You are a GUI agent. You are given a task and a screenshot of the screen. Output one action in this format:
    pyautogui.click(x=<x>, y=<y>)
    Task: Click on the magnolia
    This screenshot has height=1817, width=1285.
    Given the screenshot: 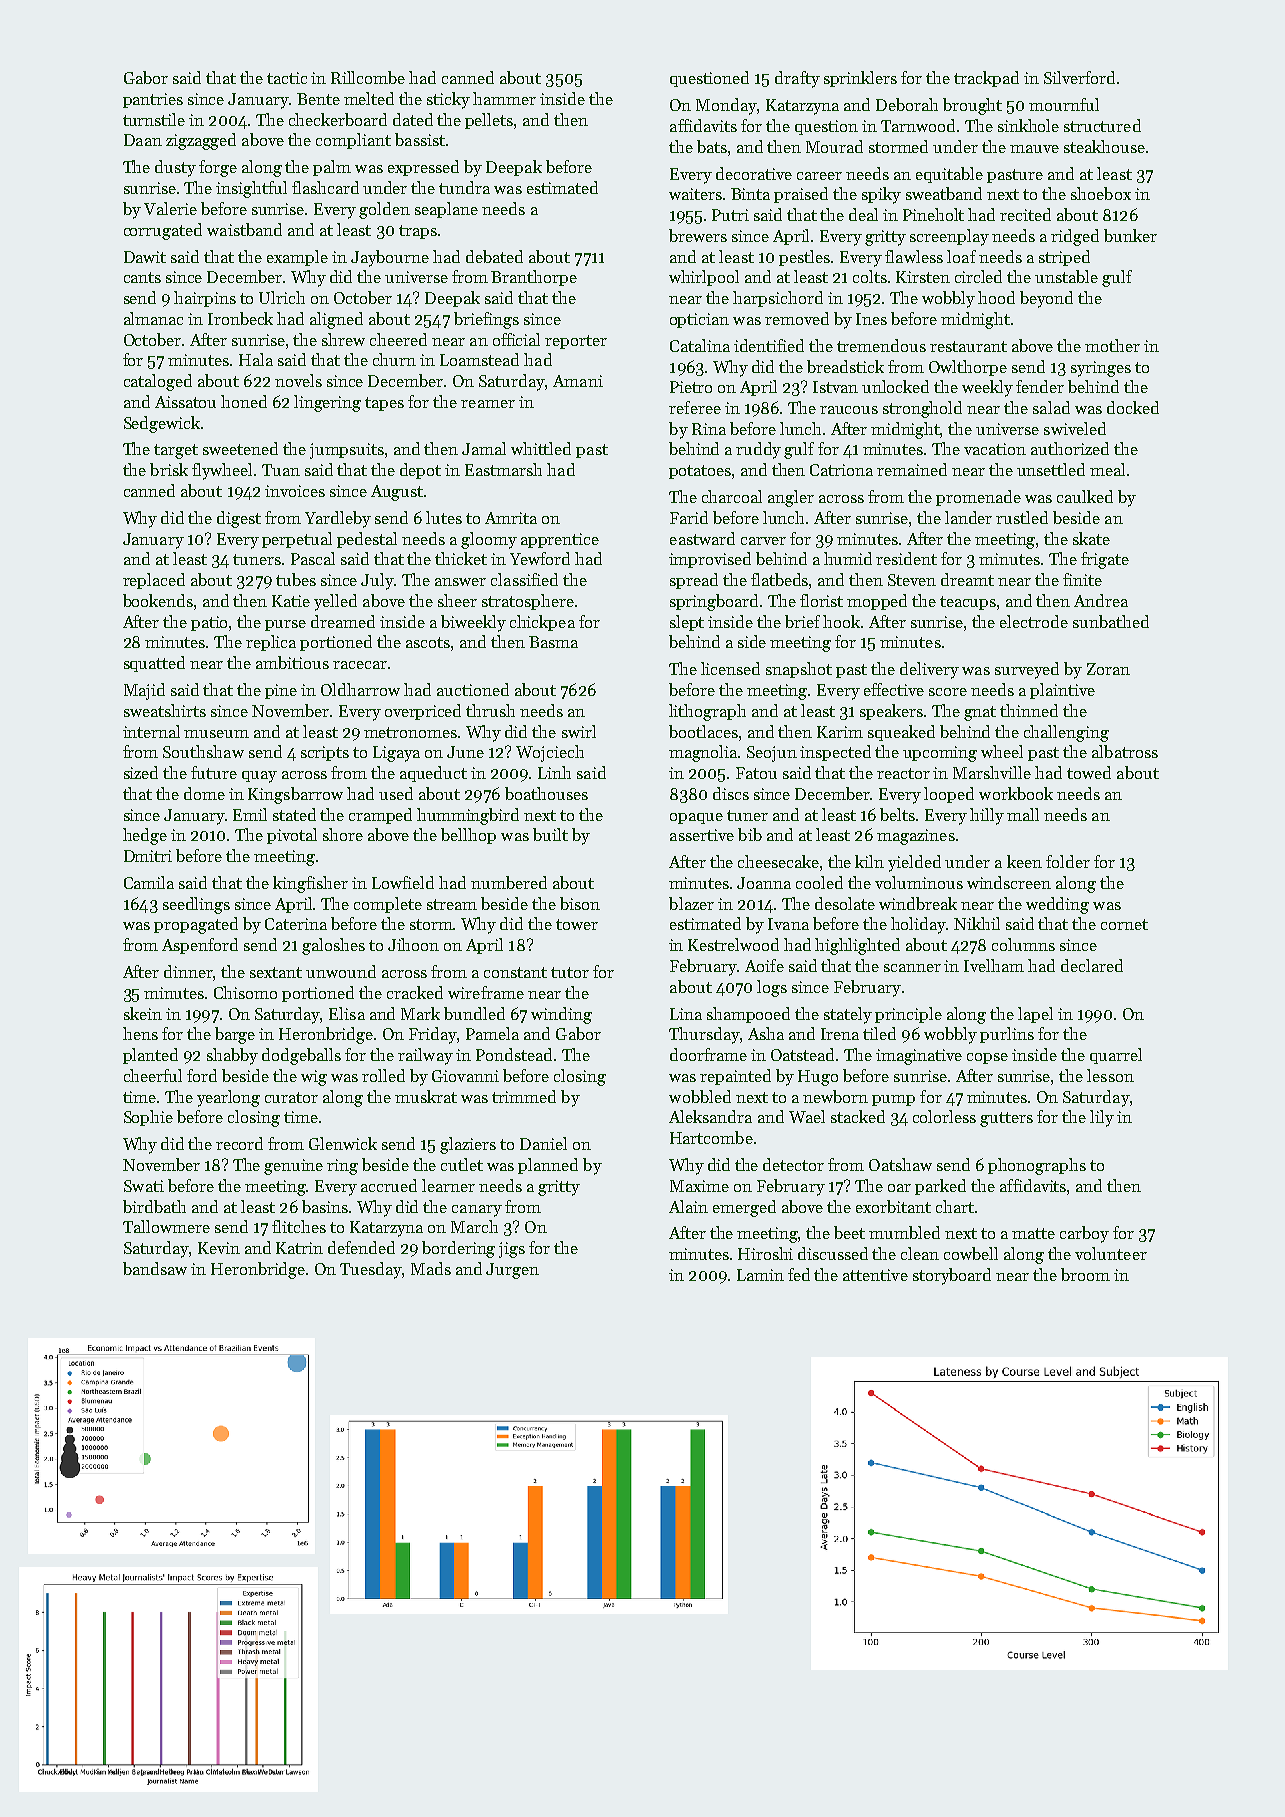 What is the action you would take?
    pyautogui.click(x=703, y=753)
